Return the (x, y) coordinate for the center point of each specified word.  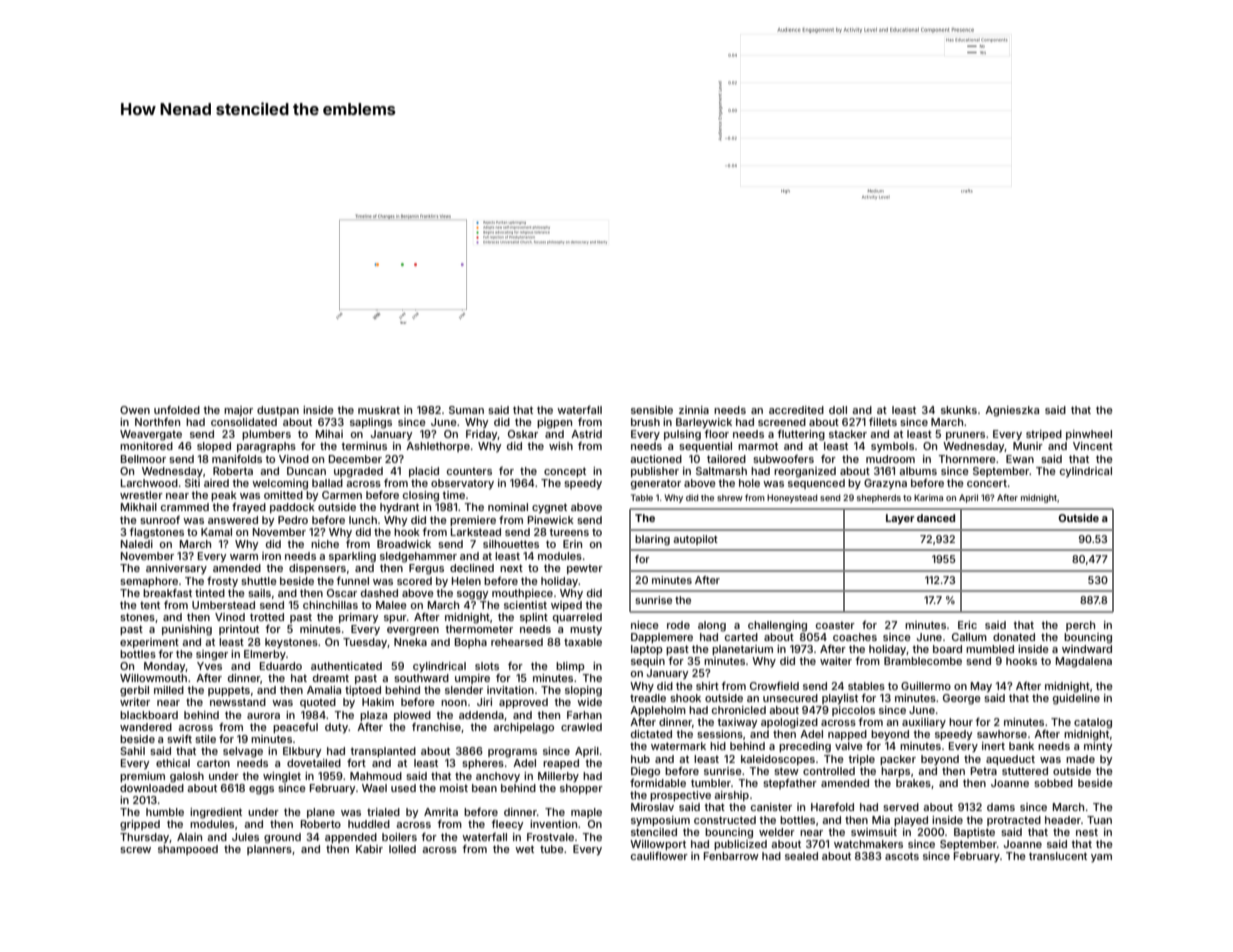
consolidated (244, 422)
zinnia (694, 410)
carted (741, 637)
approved (523, 703)
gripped (140, 825)
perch (1080, 626)
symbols (892, 447)
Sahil (132, 751)
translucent (1058, 856)
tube (552, 849)
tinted (210, 593)
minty (1098, 747)
